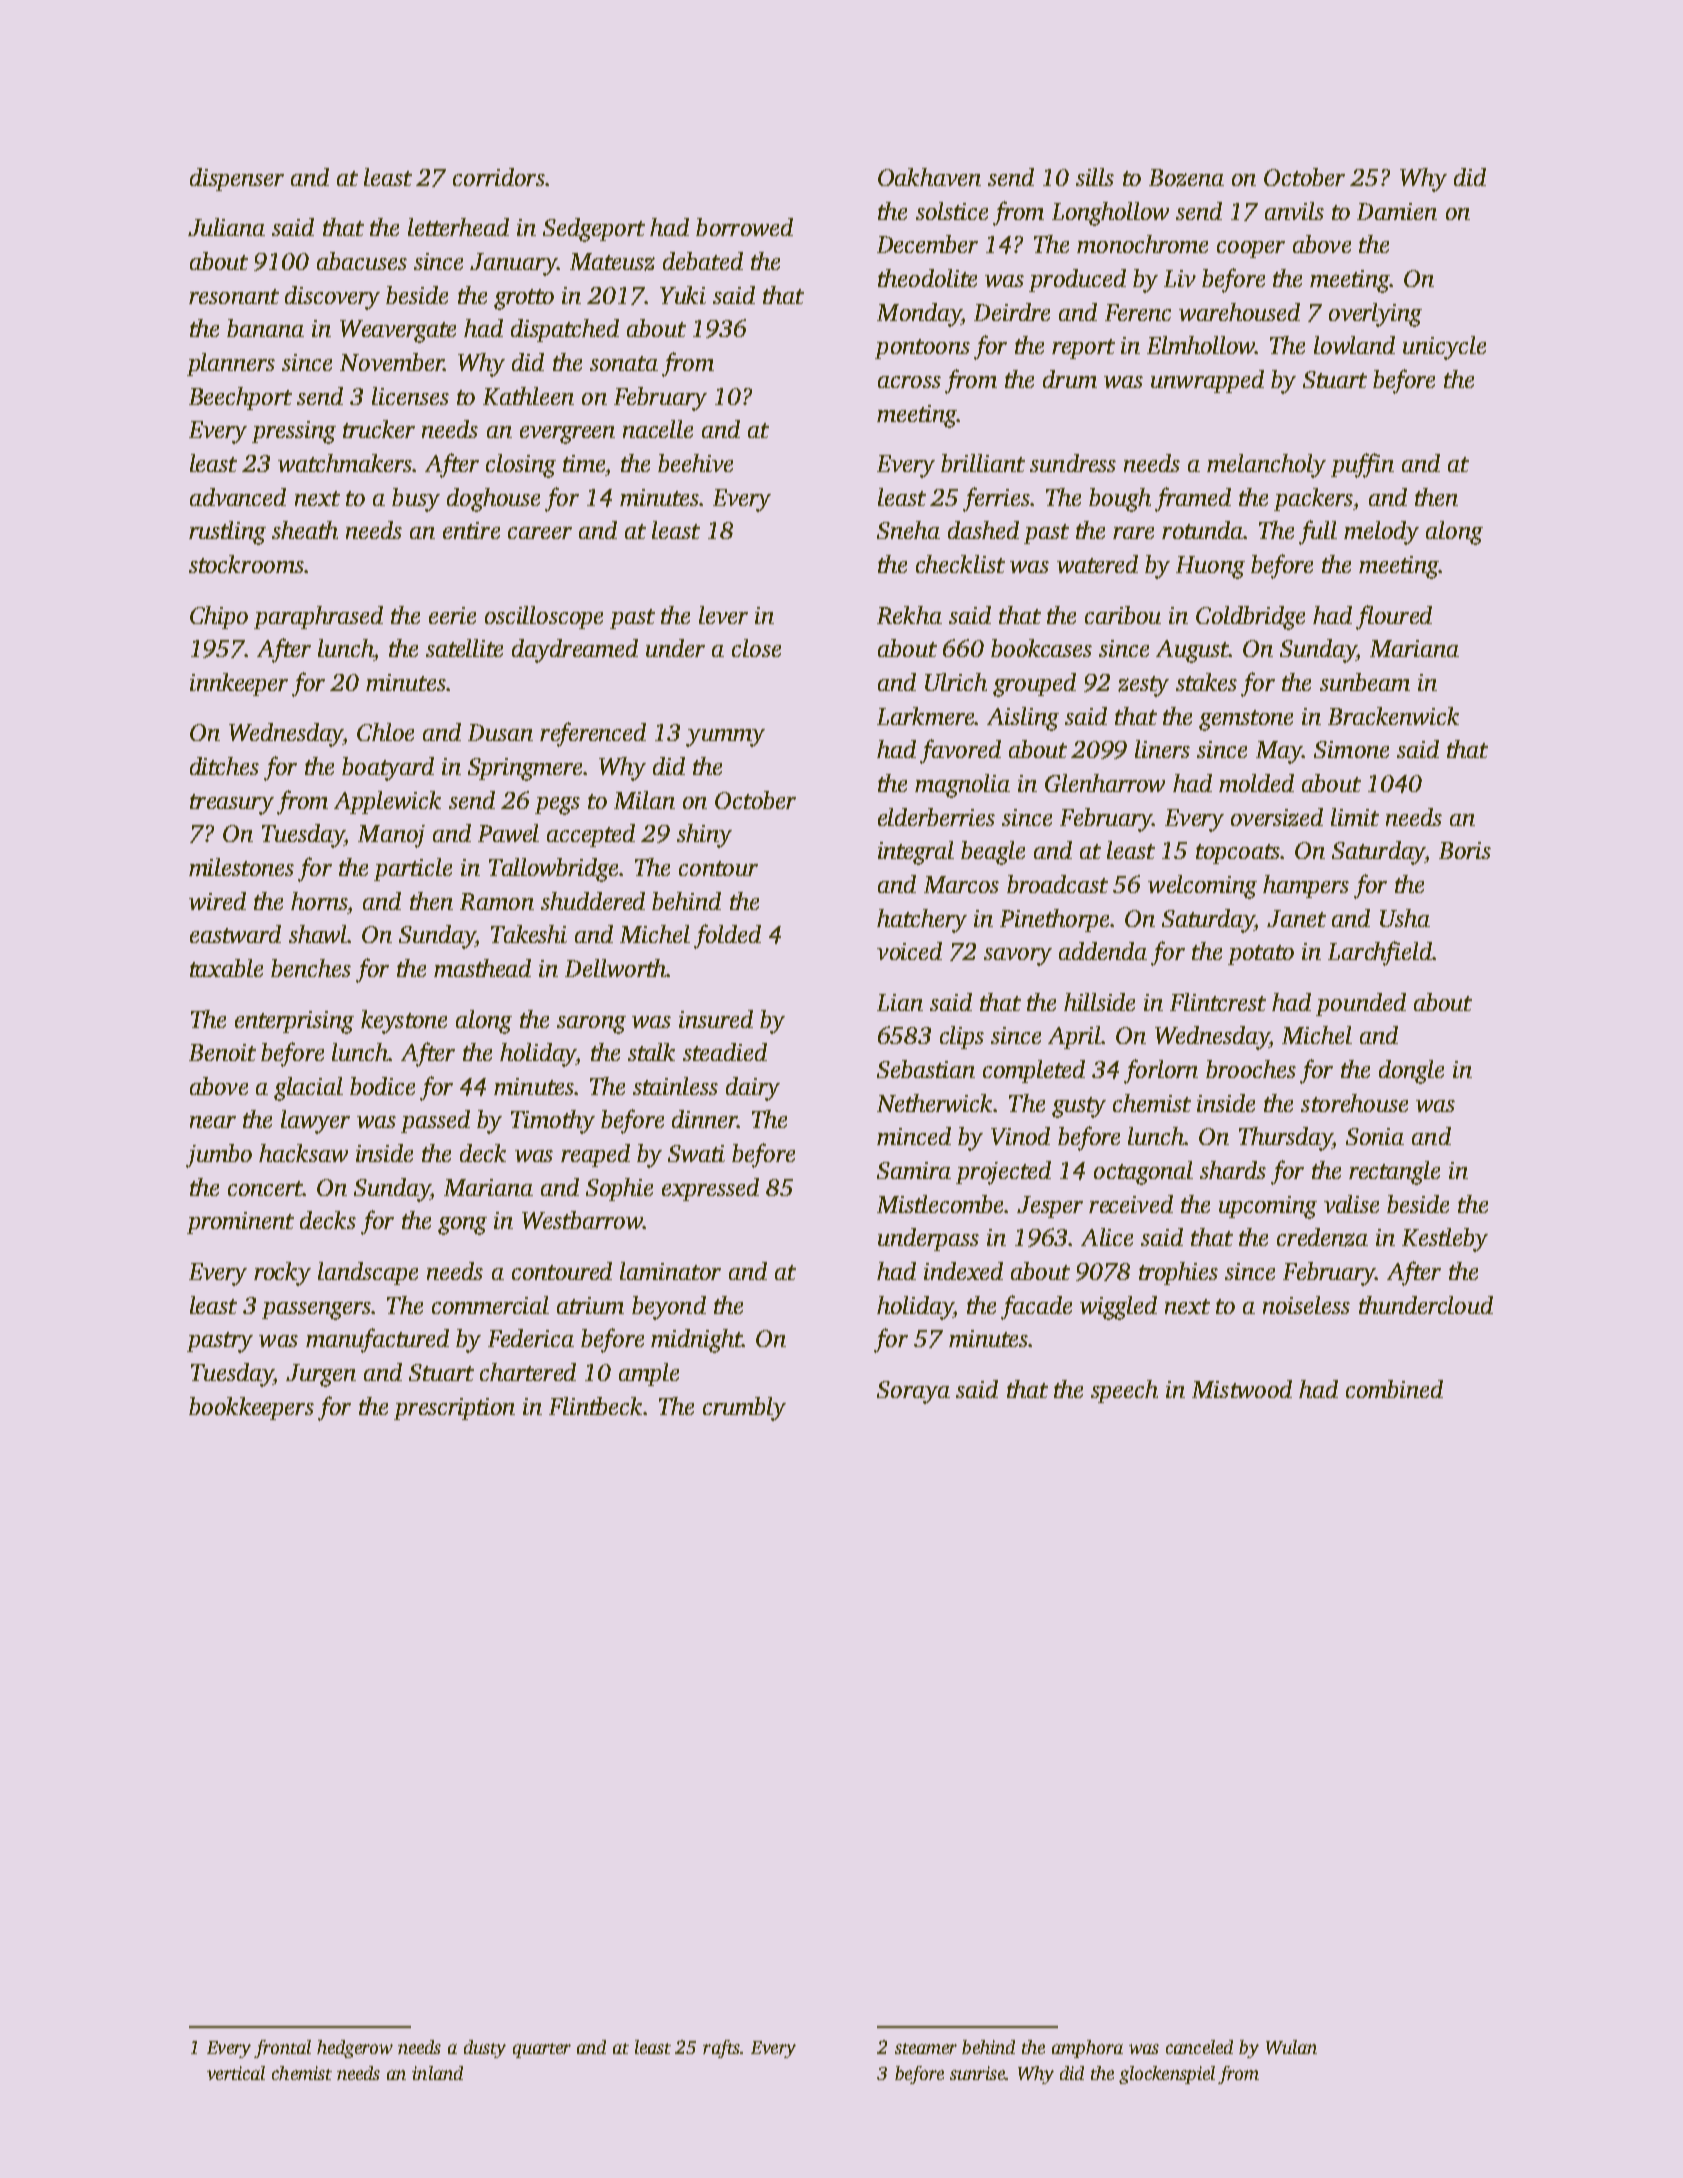 This document has height=2178, width=1683. What do you see at coordinates (251, 1408) in the document?
I see `bookkeepers` at bounding box center [251, 1408].
